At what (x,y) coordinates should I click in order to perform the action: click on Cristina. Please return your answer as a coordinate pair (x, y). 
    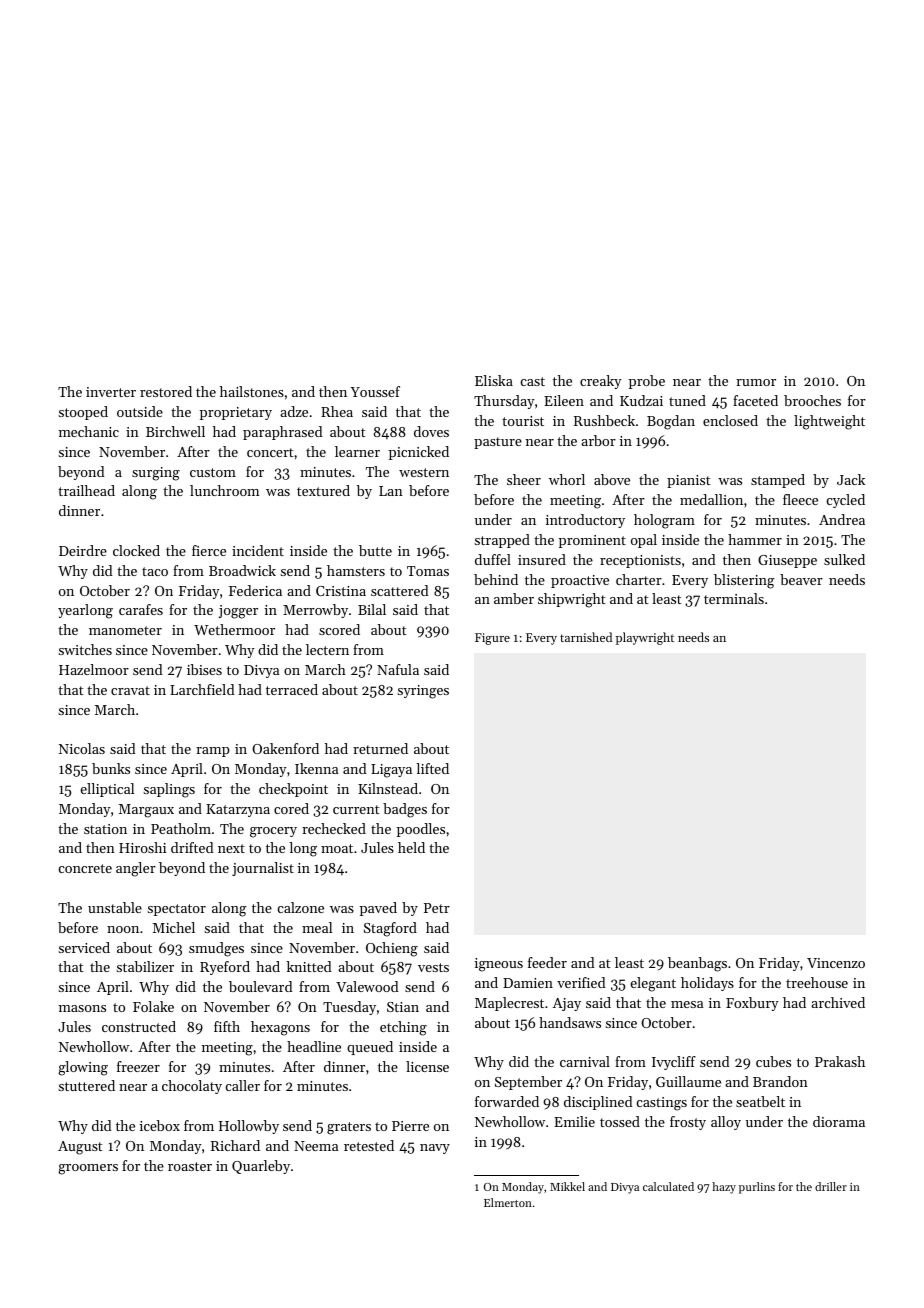
    Looking at the image, I should click on (341, 591).
